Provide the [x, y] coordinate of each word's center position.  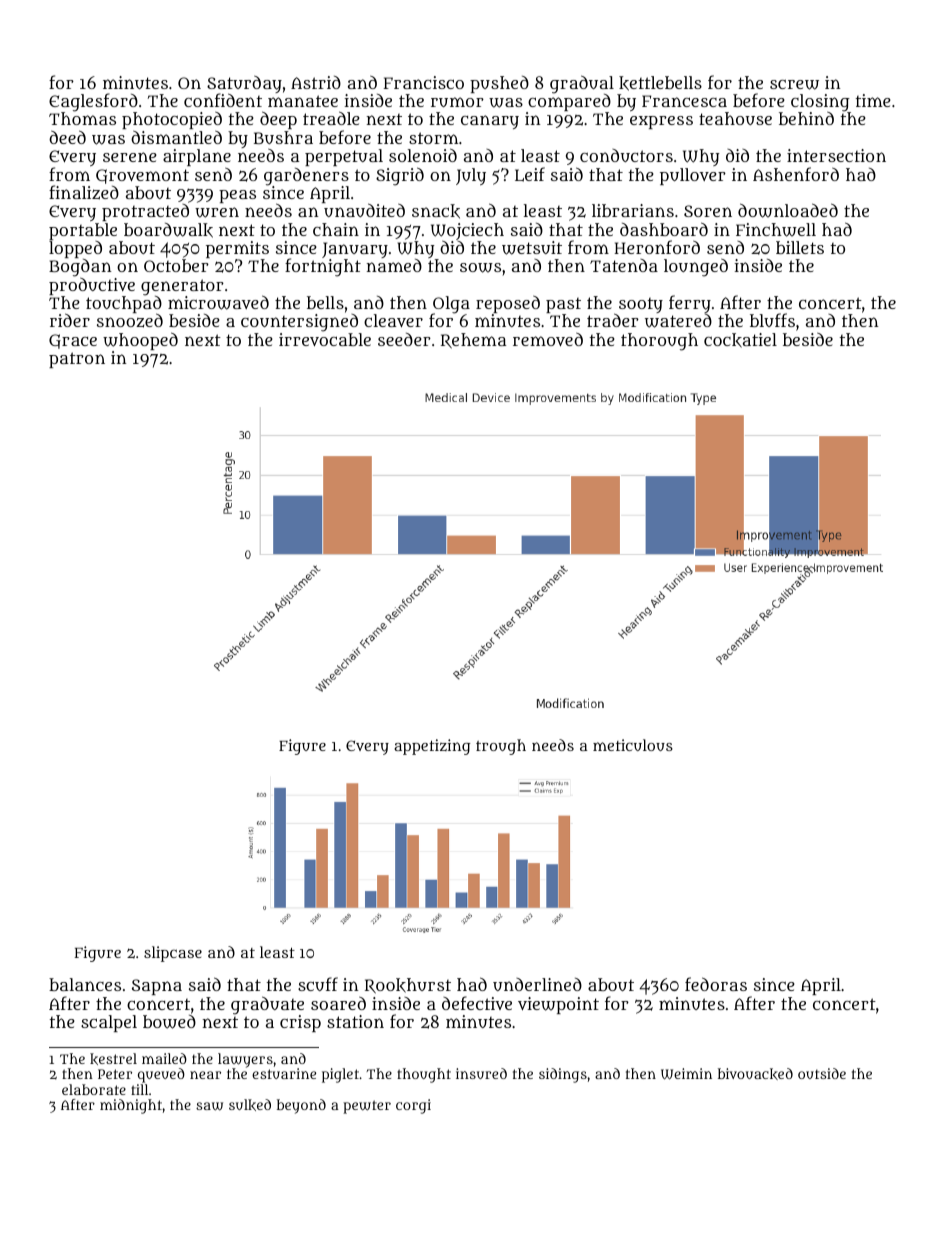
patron [77, 360]
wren [217, 212]
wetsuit [532, 248]
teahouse [735, 118]
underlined [537, 984]
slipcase [173, 954]
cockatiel [740, 340]
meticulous [633, 745]
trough [501, 747]
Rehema [474, 341]
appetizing [432, 747]
